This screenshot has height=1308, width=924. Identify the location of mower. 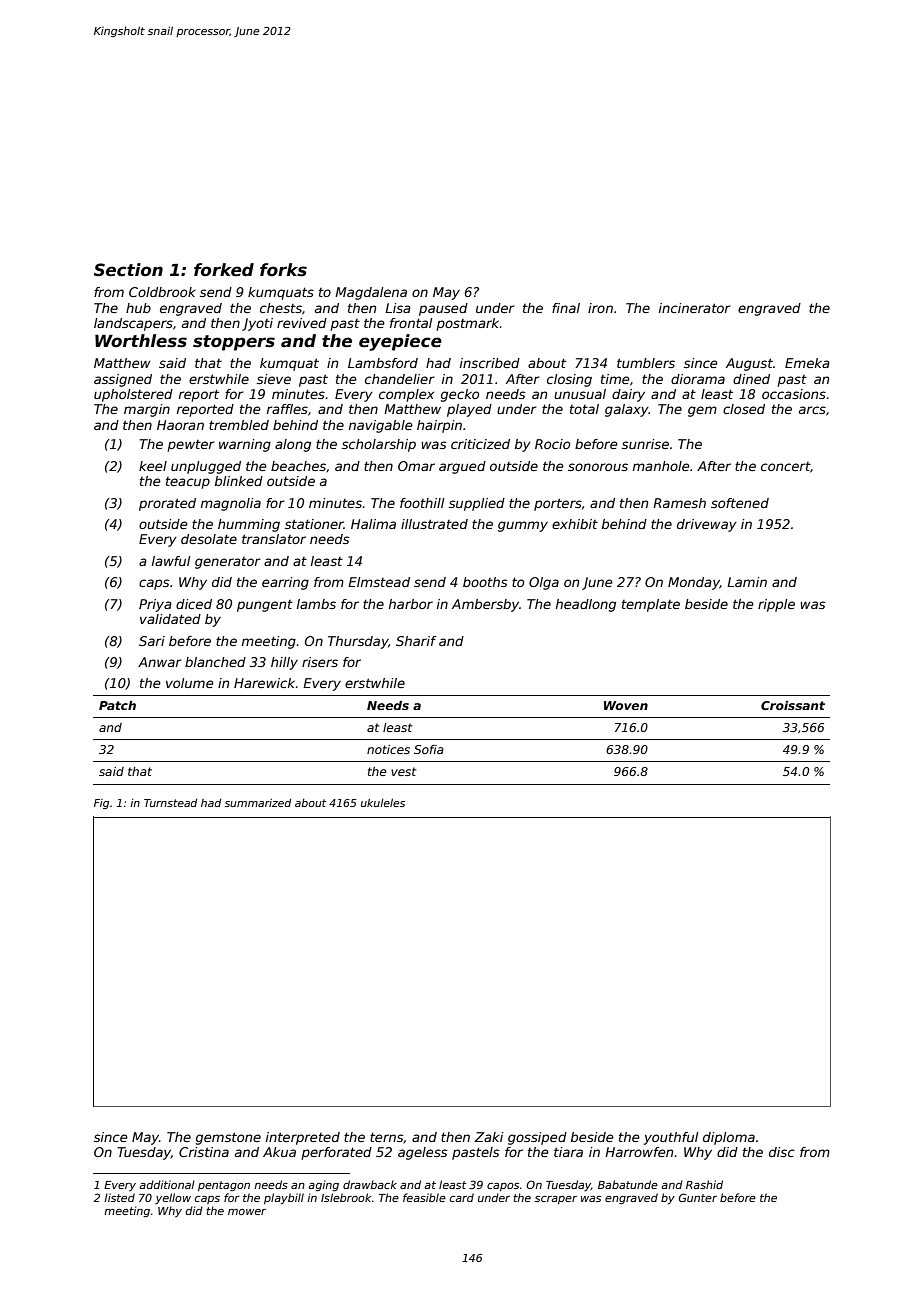
(247, 1212).
